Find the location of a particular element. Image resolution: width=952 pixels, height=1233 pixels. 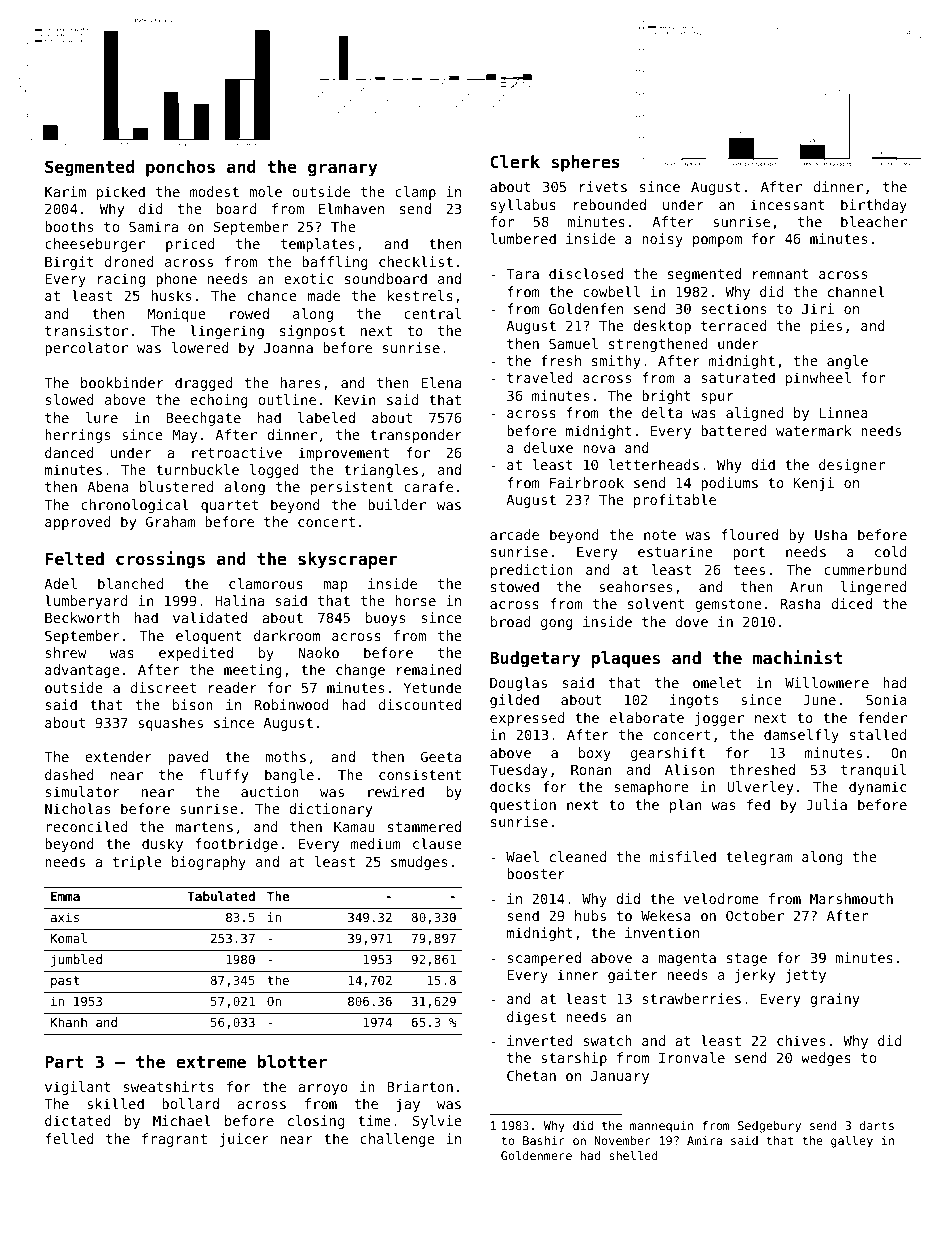

clamp is located at coordinates (415, 193).
